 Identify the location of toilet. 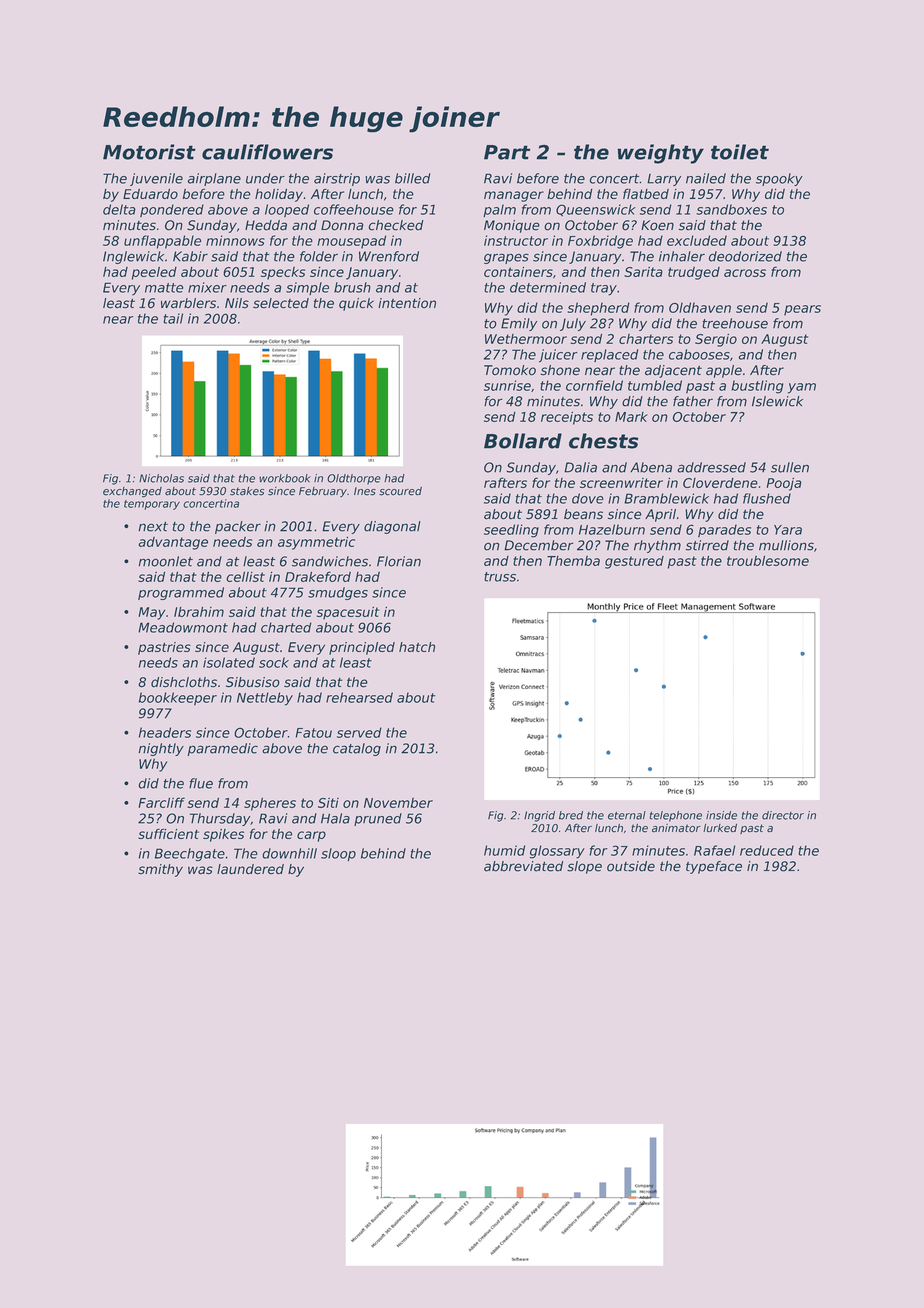
(740, 152).
